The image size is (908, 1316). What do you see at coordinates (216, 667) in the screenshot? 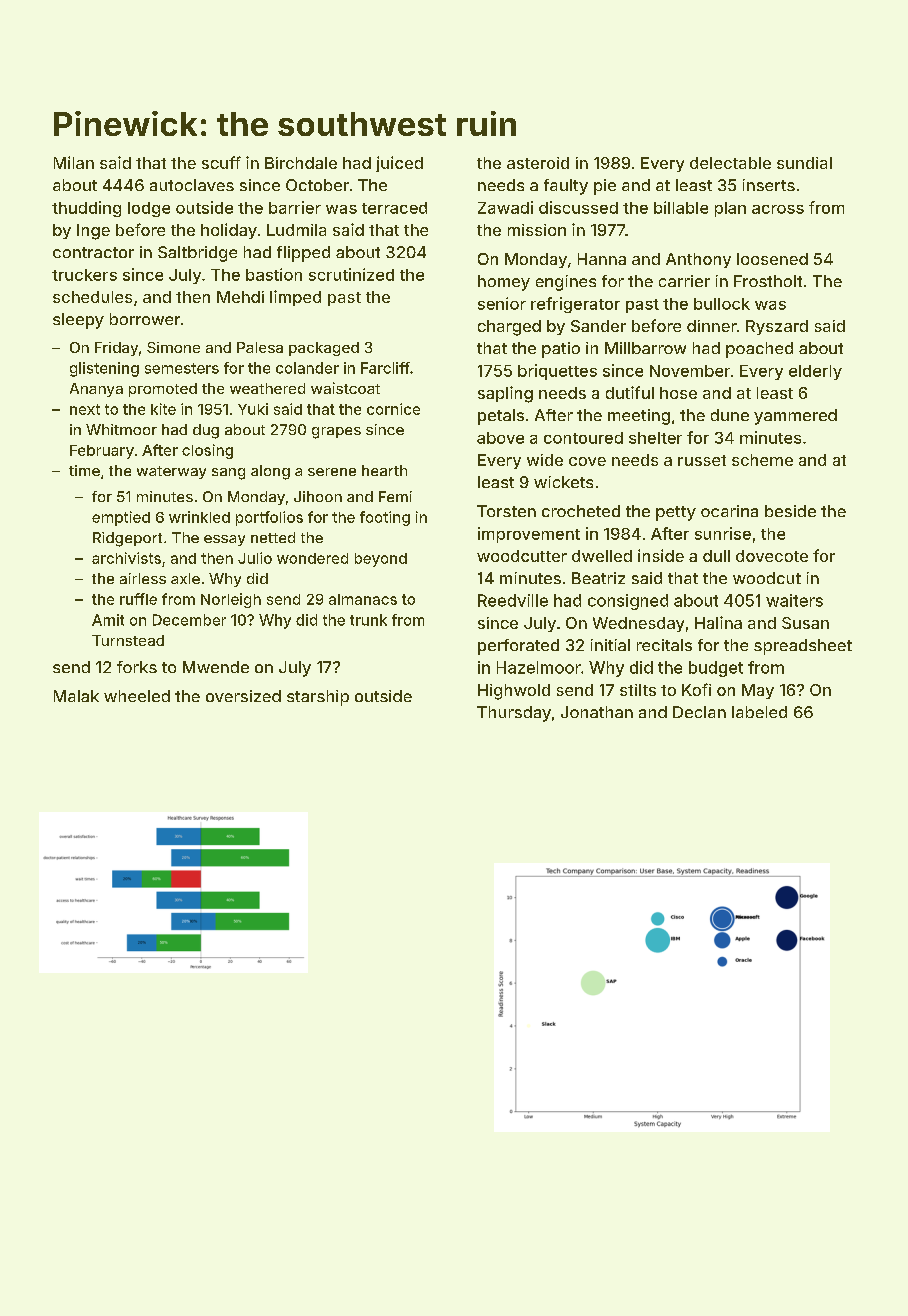
I see `Mwende` at bounding box center [216, 667].
